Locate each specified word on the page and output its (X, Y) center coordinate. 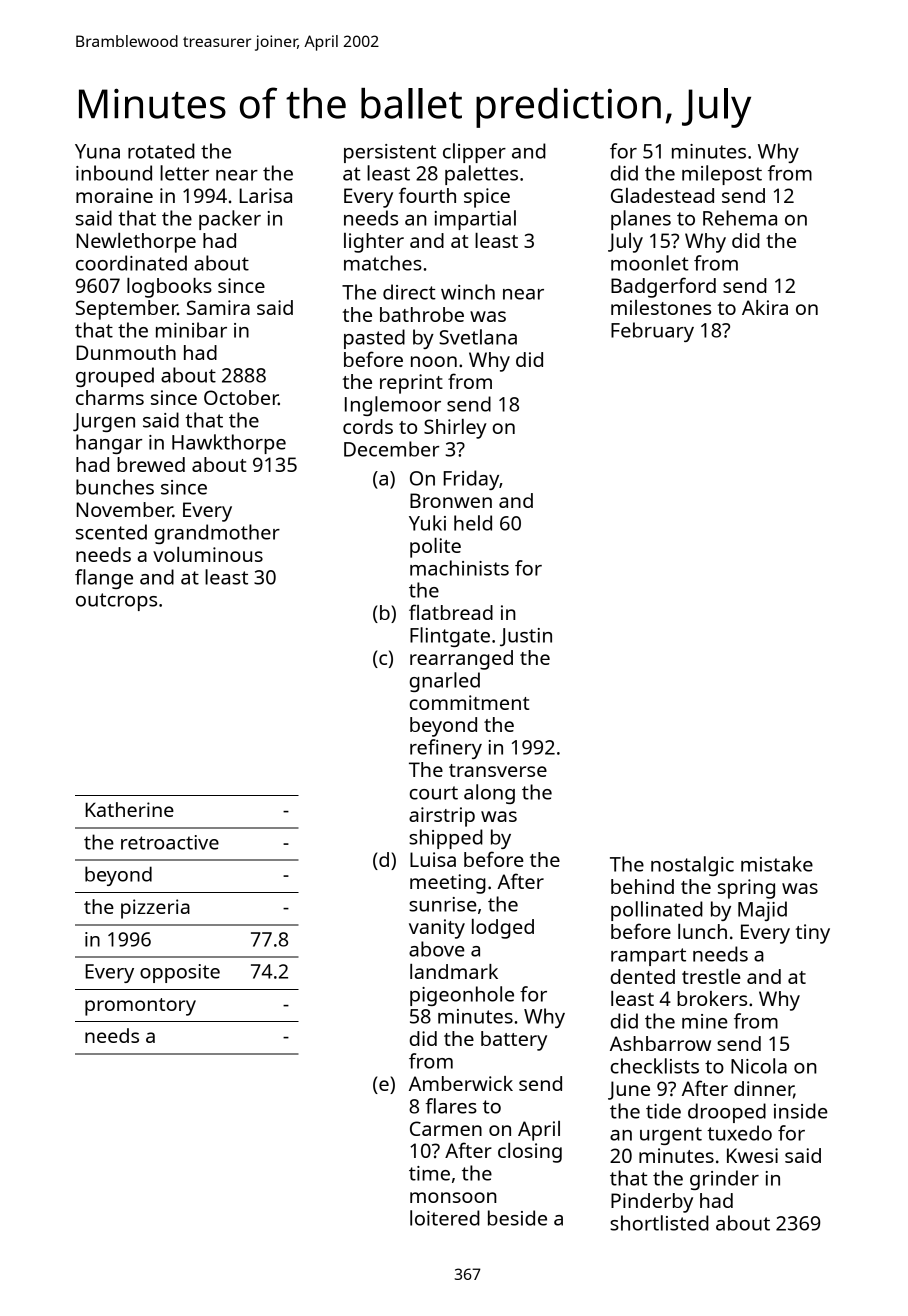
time (429, 1173)
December (391, 449)
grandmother (217, 534)
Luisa (433, 859)
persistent (390, 153)
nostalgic (692, 866)
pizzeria (155, 909)
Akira (765, 307)
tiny (813, 934)
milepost (722, 175)
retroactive (170, 842)
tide (663, 1111)
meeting (448, 884)
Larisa (265, 195)
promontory (140, 1007)
